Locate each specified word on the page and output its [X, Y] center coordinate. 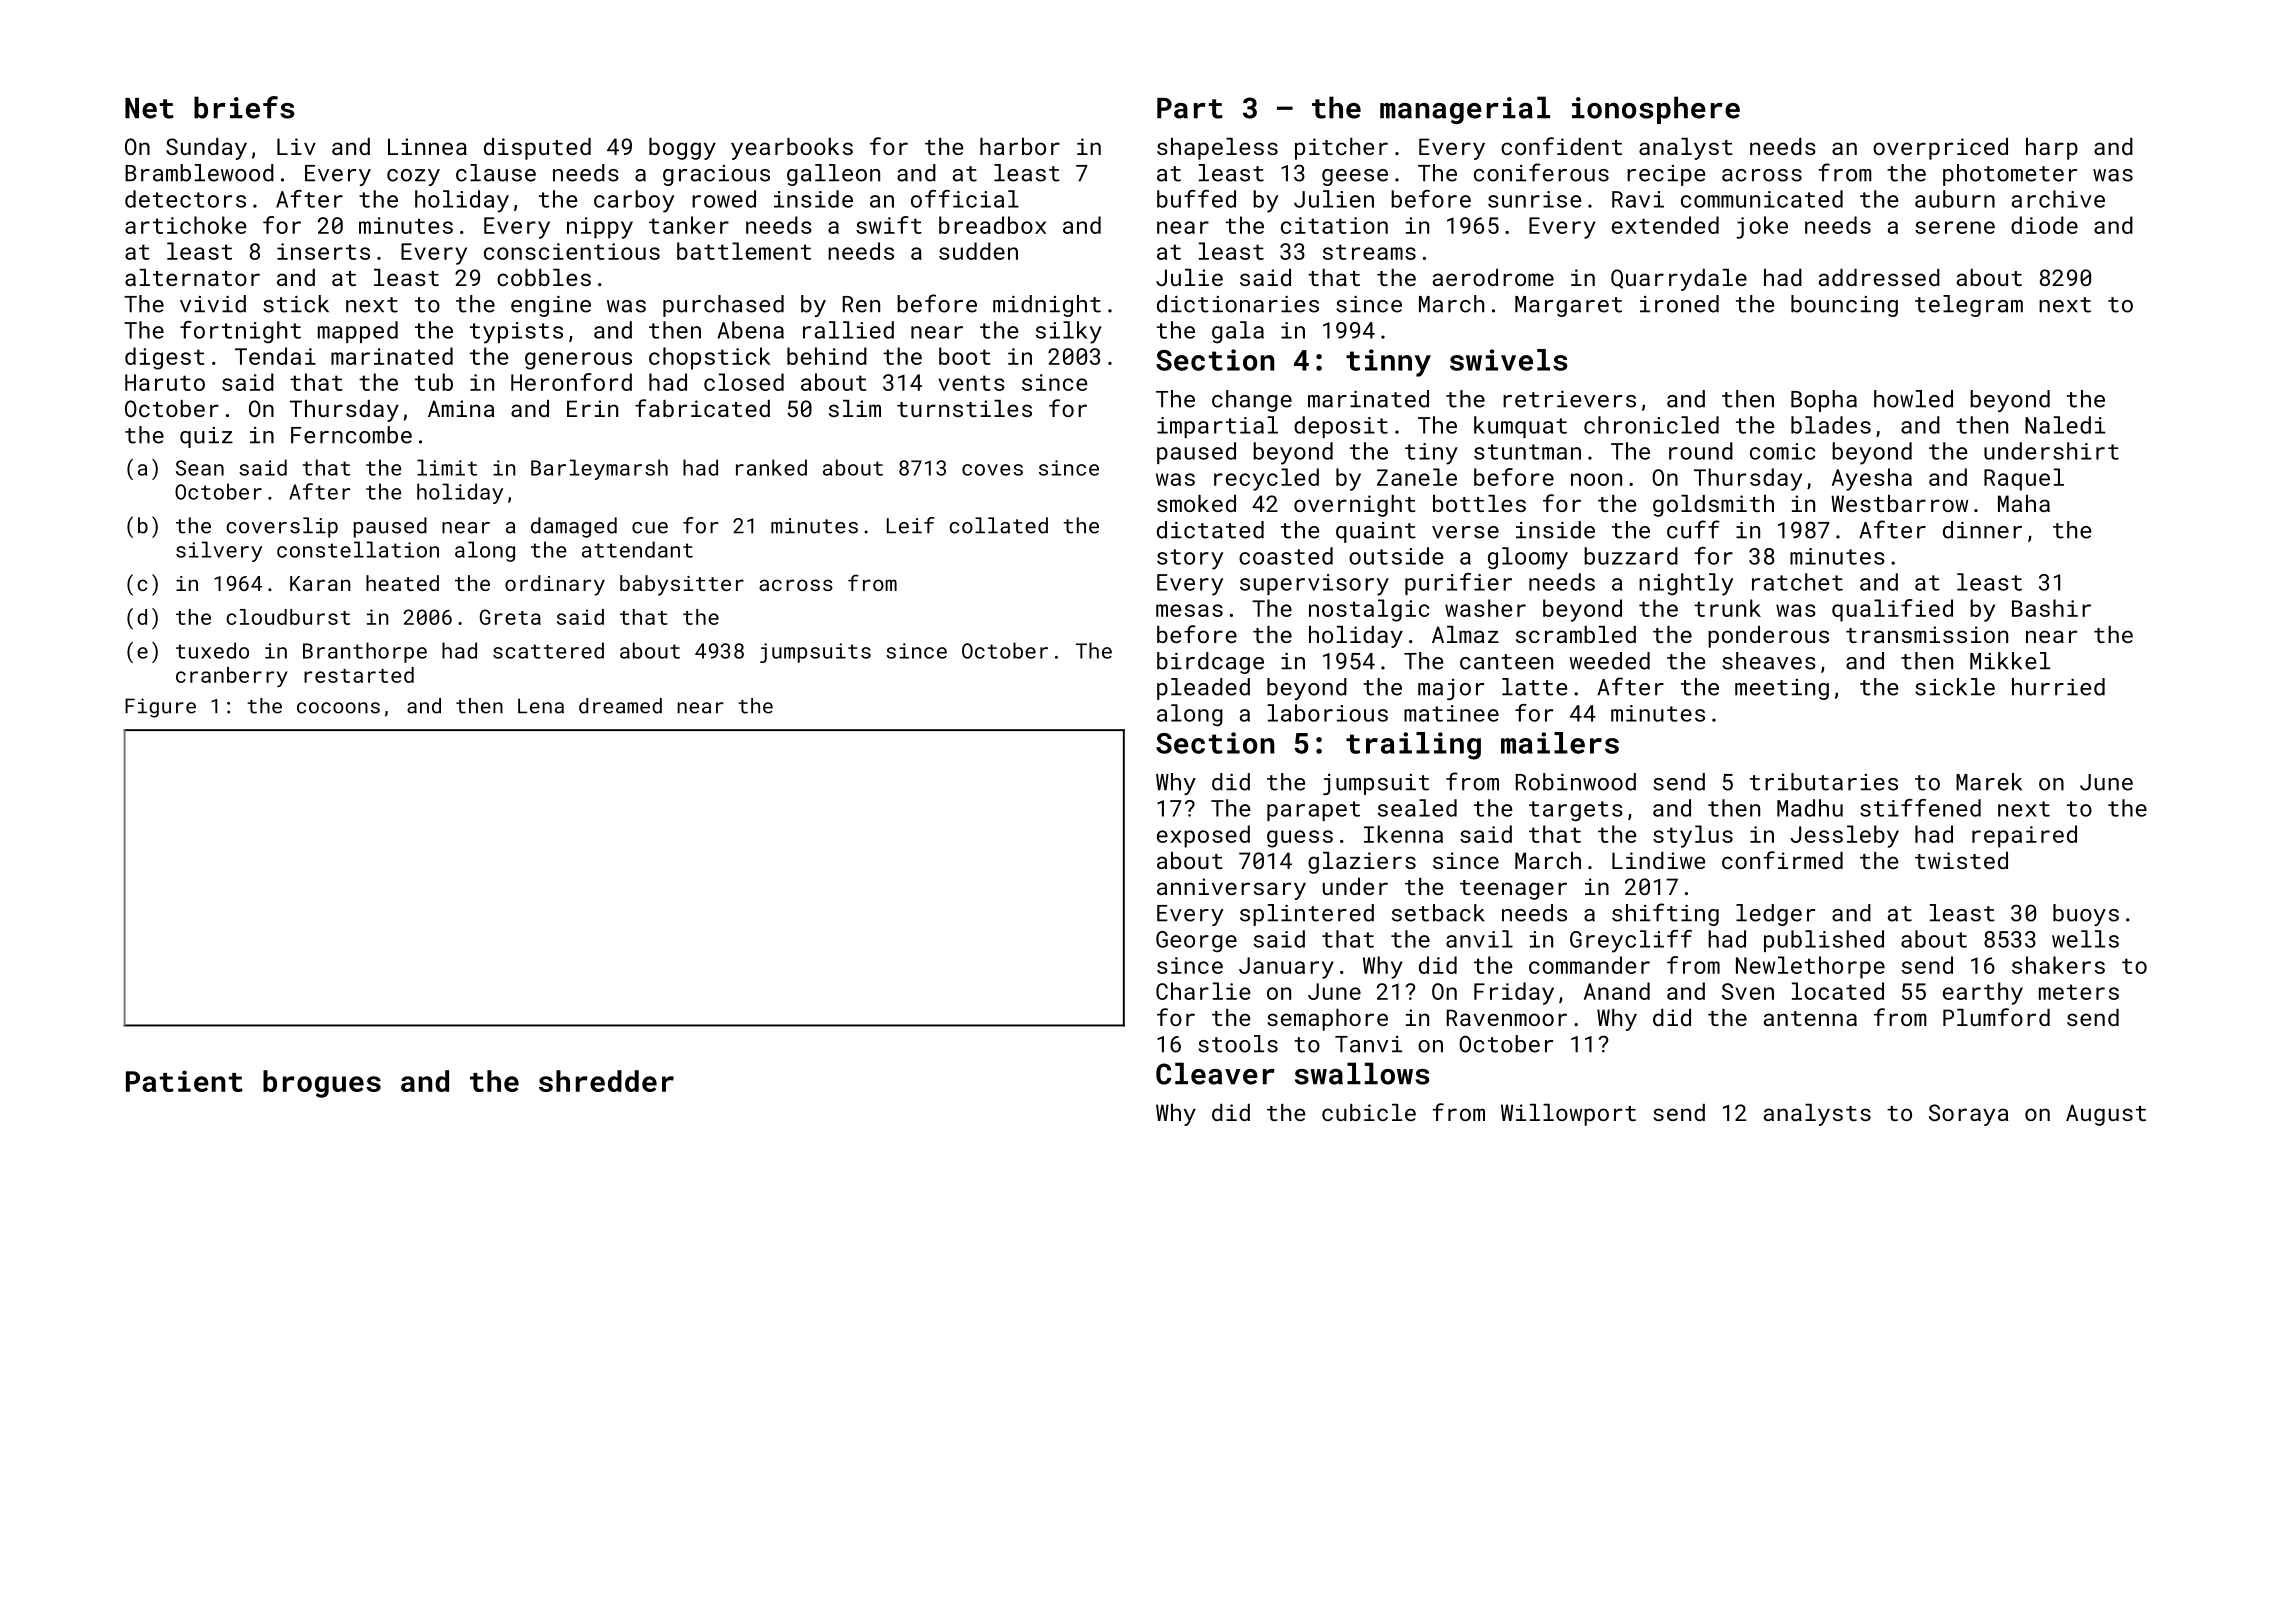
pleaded [1203, 689]
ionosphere [1656, 110]
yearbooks [792, 149]
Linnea [427, 146]
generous [578, 361]
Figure [160, 708]
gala [1238, 332]
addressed [1879, 277]
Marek [1989, 782]
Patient [184, 1081]
